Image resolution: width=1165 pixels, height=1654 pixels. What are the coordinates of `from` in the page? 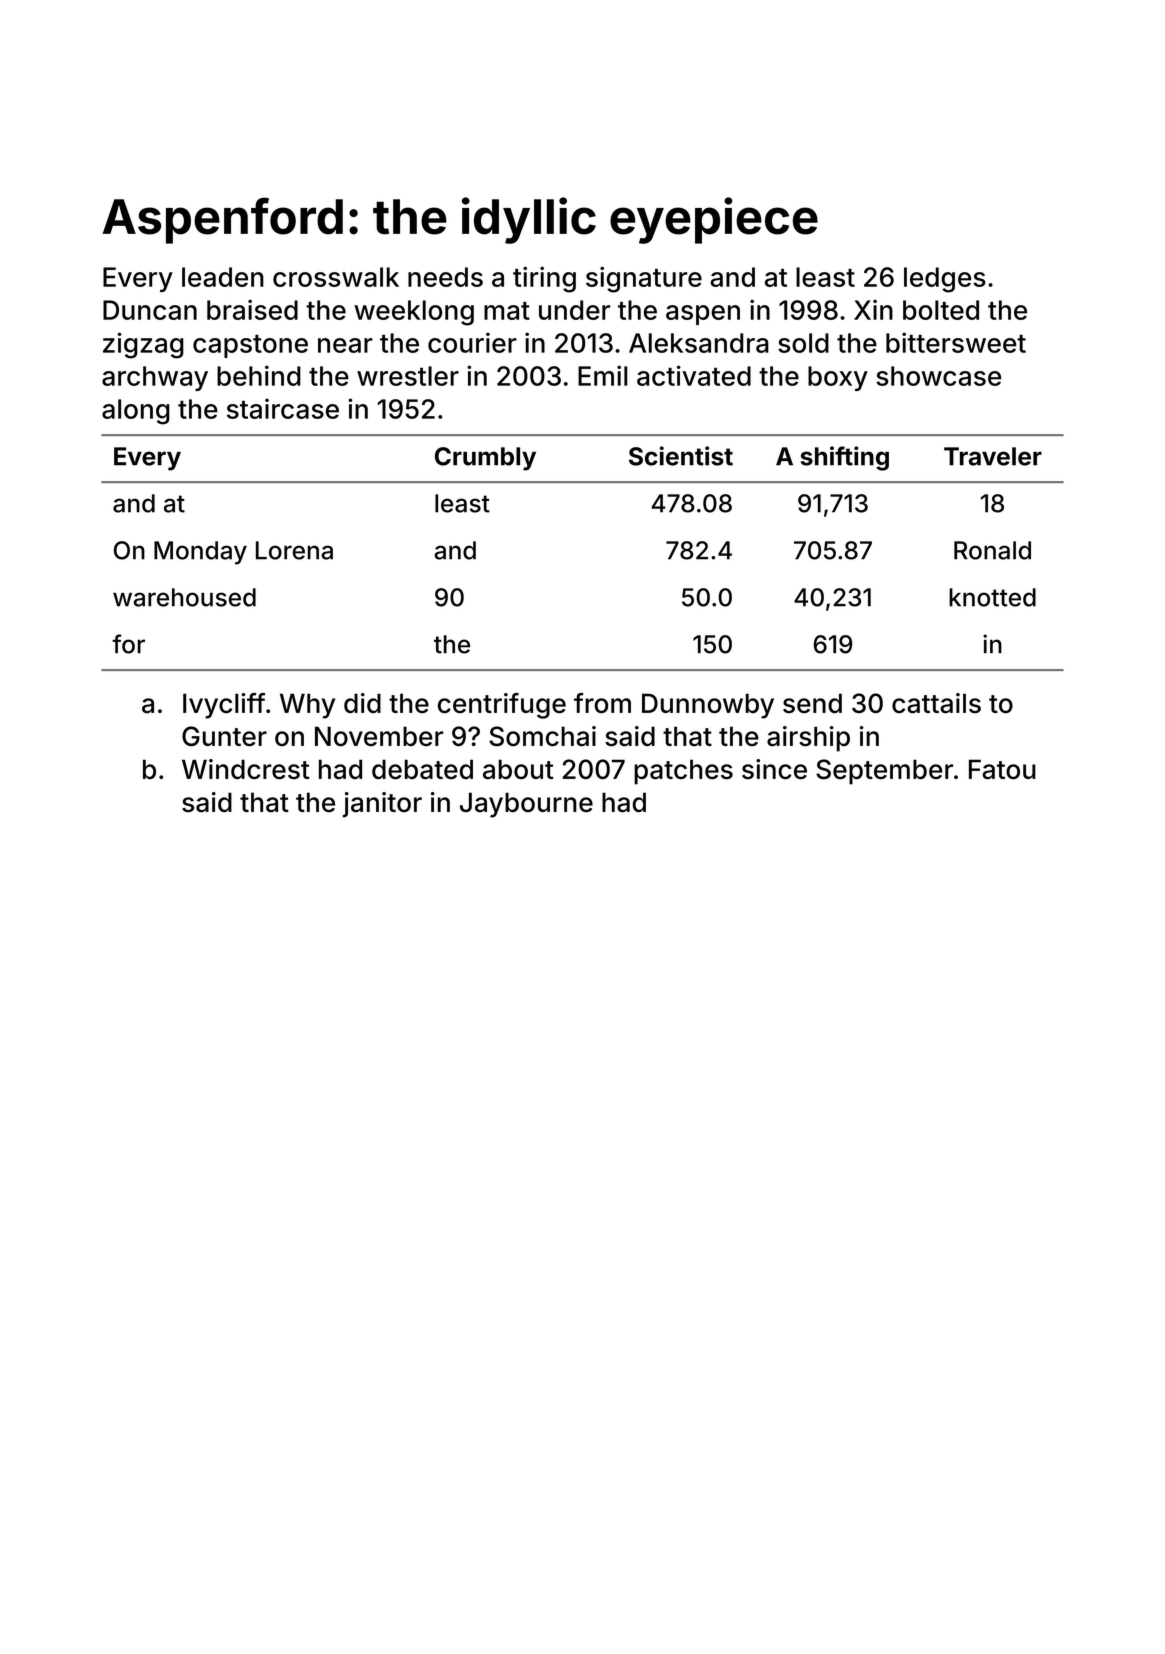 It's located at (602, 703).
